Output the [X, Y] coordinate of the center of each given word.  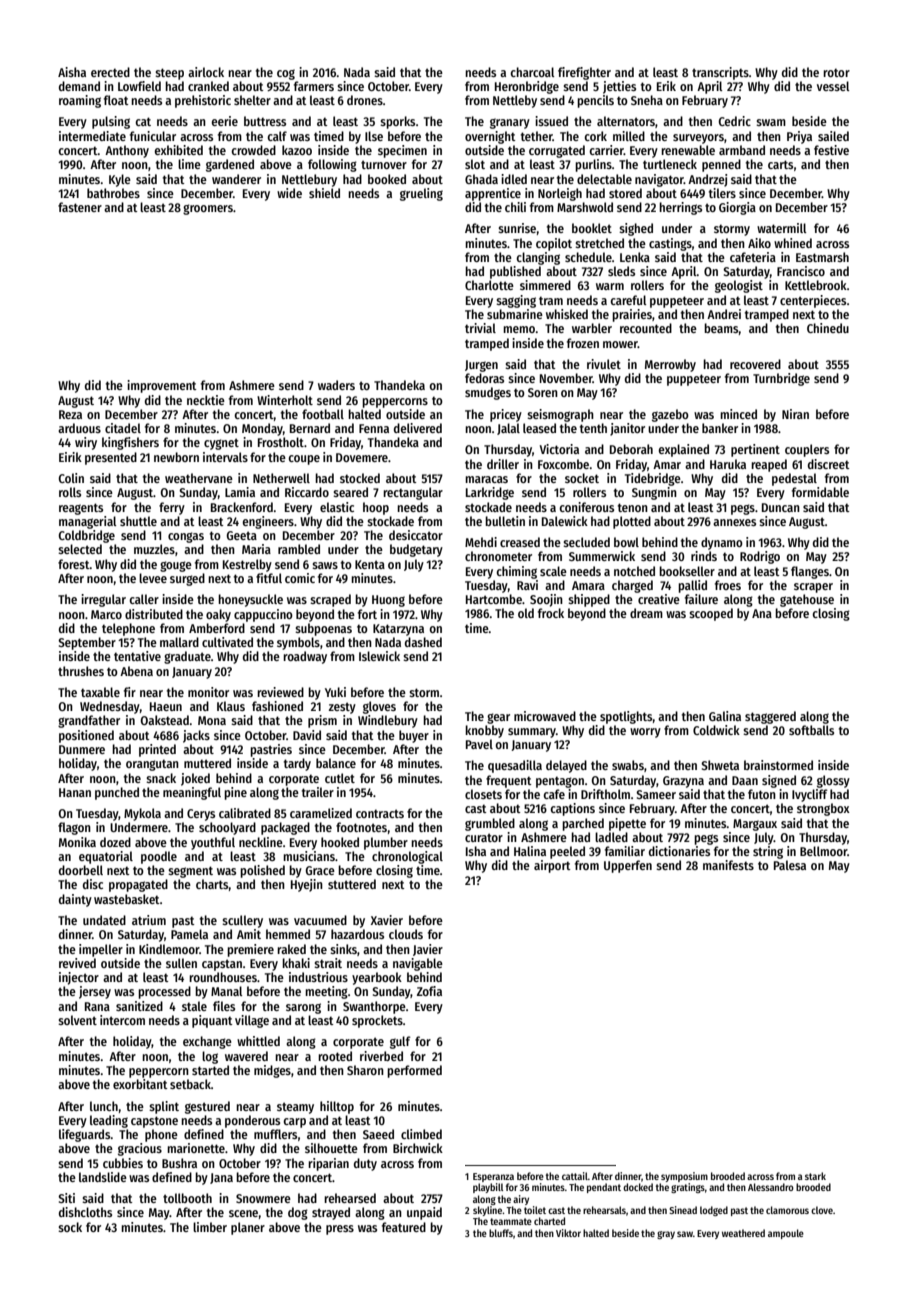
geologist [739, 286]
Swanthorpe [374, 1007]
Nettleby [515, 101]
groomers [208, 209]
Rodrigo [760, 557]
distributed [154, 614]
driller [503, 464]
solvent [77, 1020]
